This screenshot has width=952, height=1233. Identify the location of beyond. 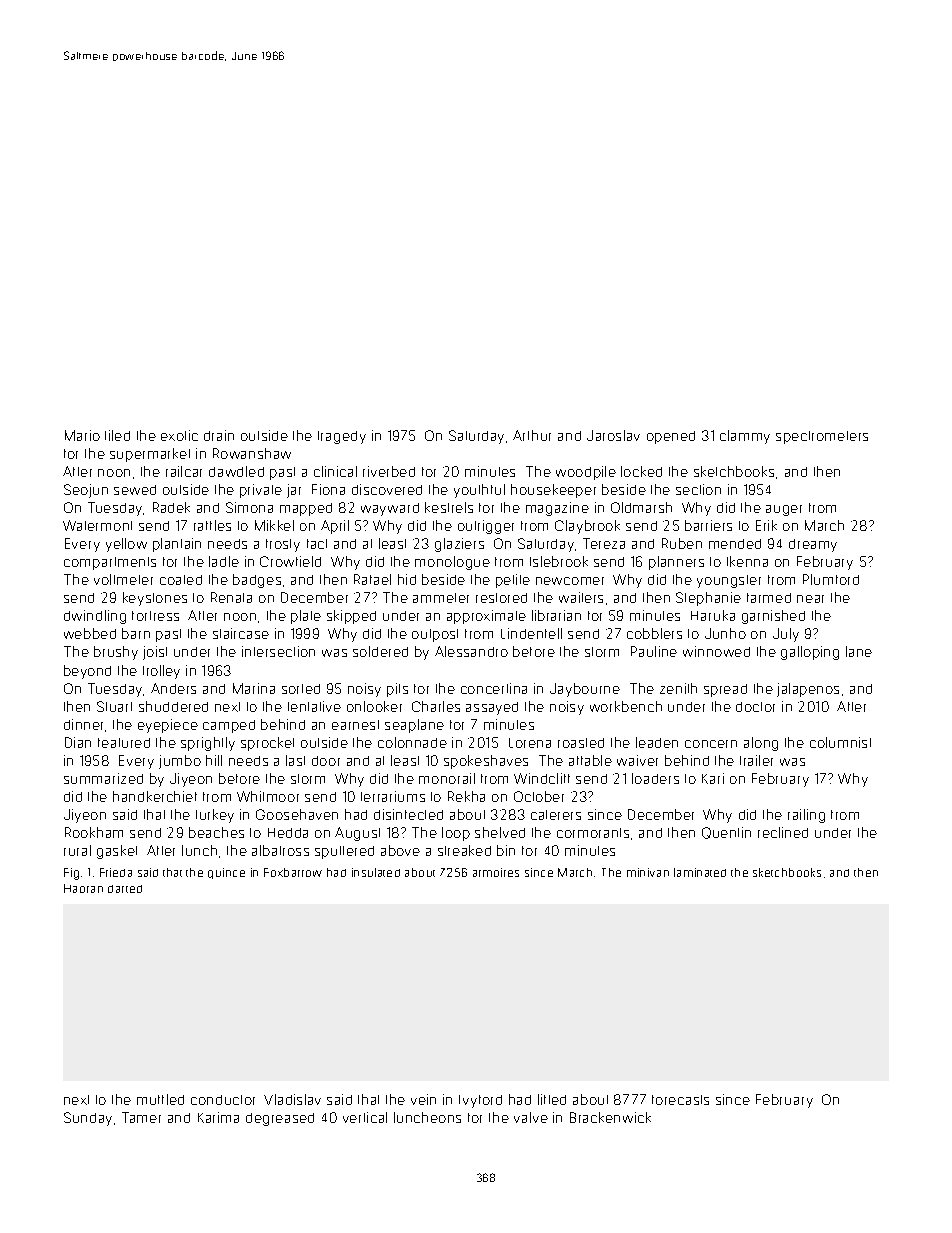
(87, 672).
